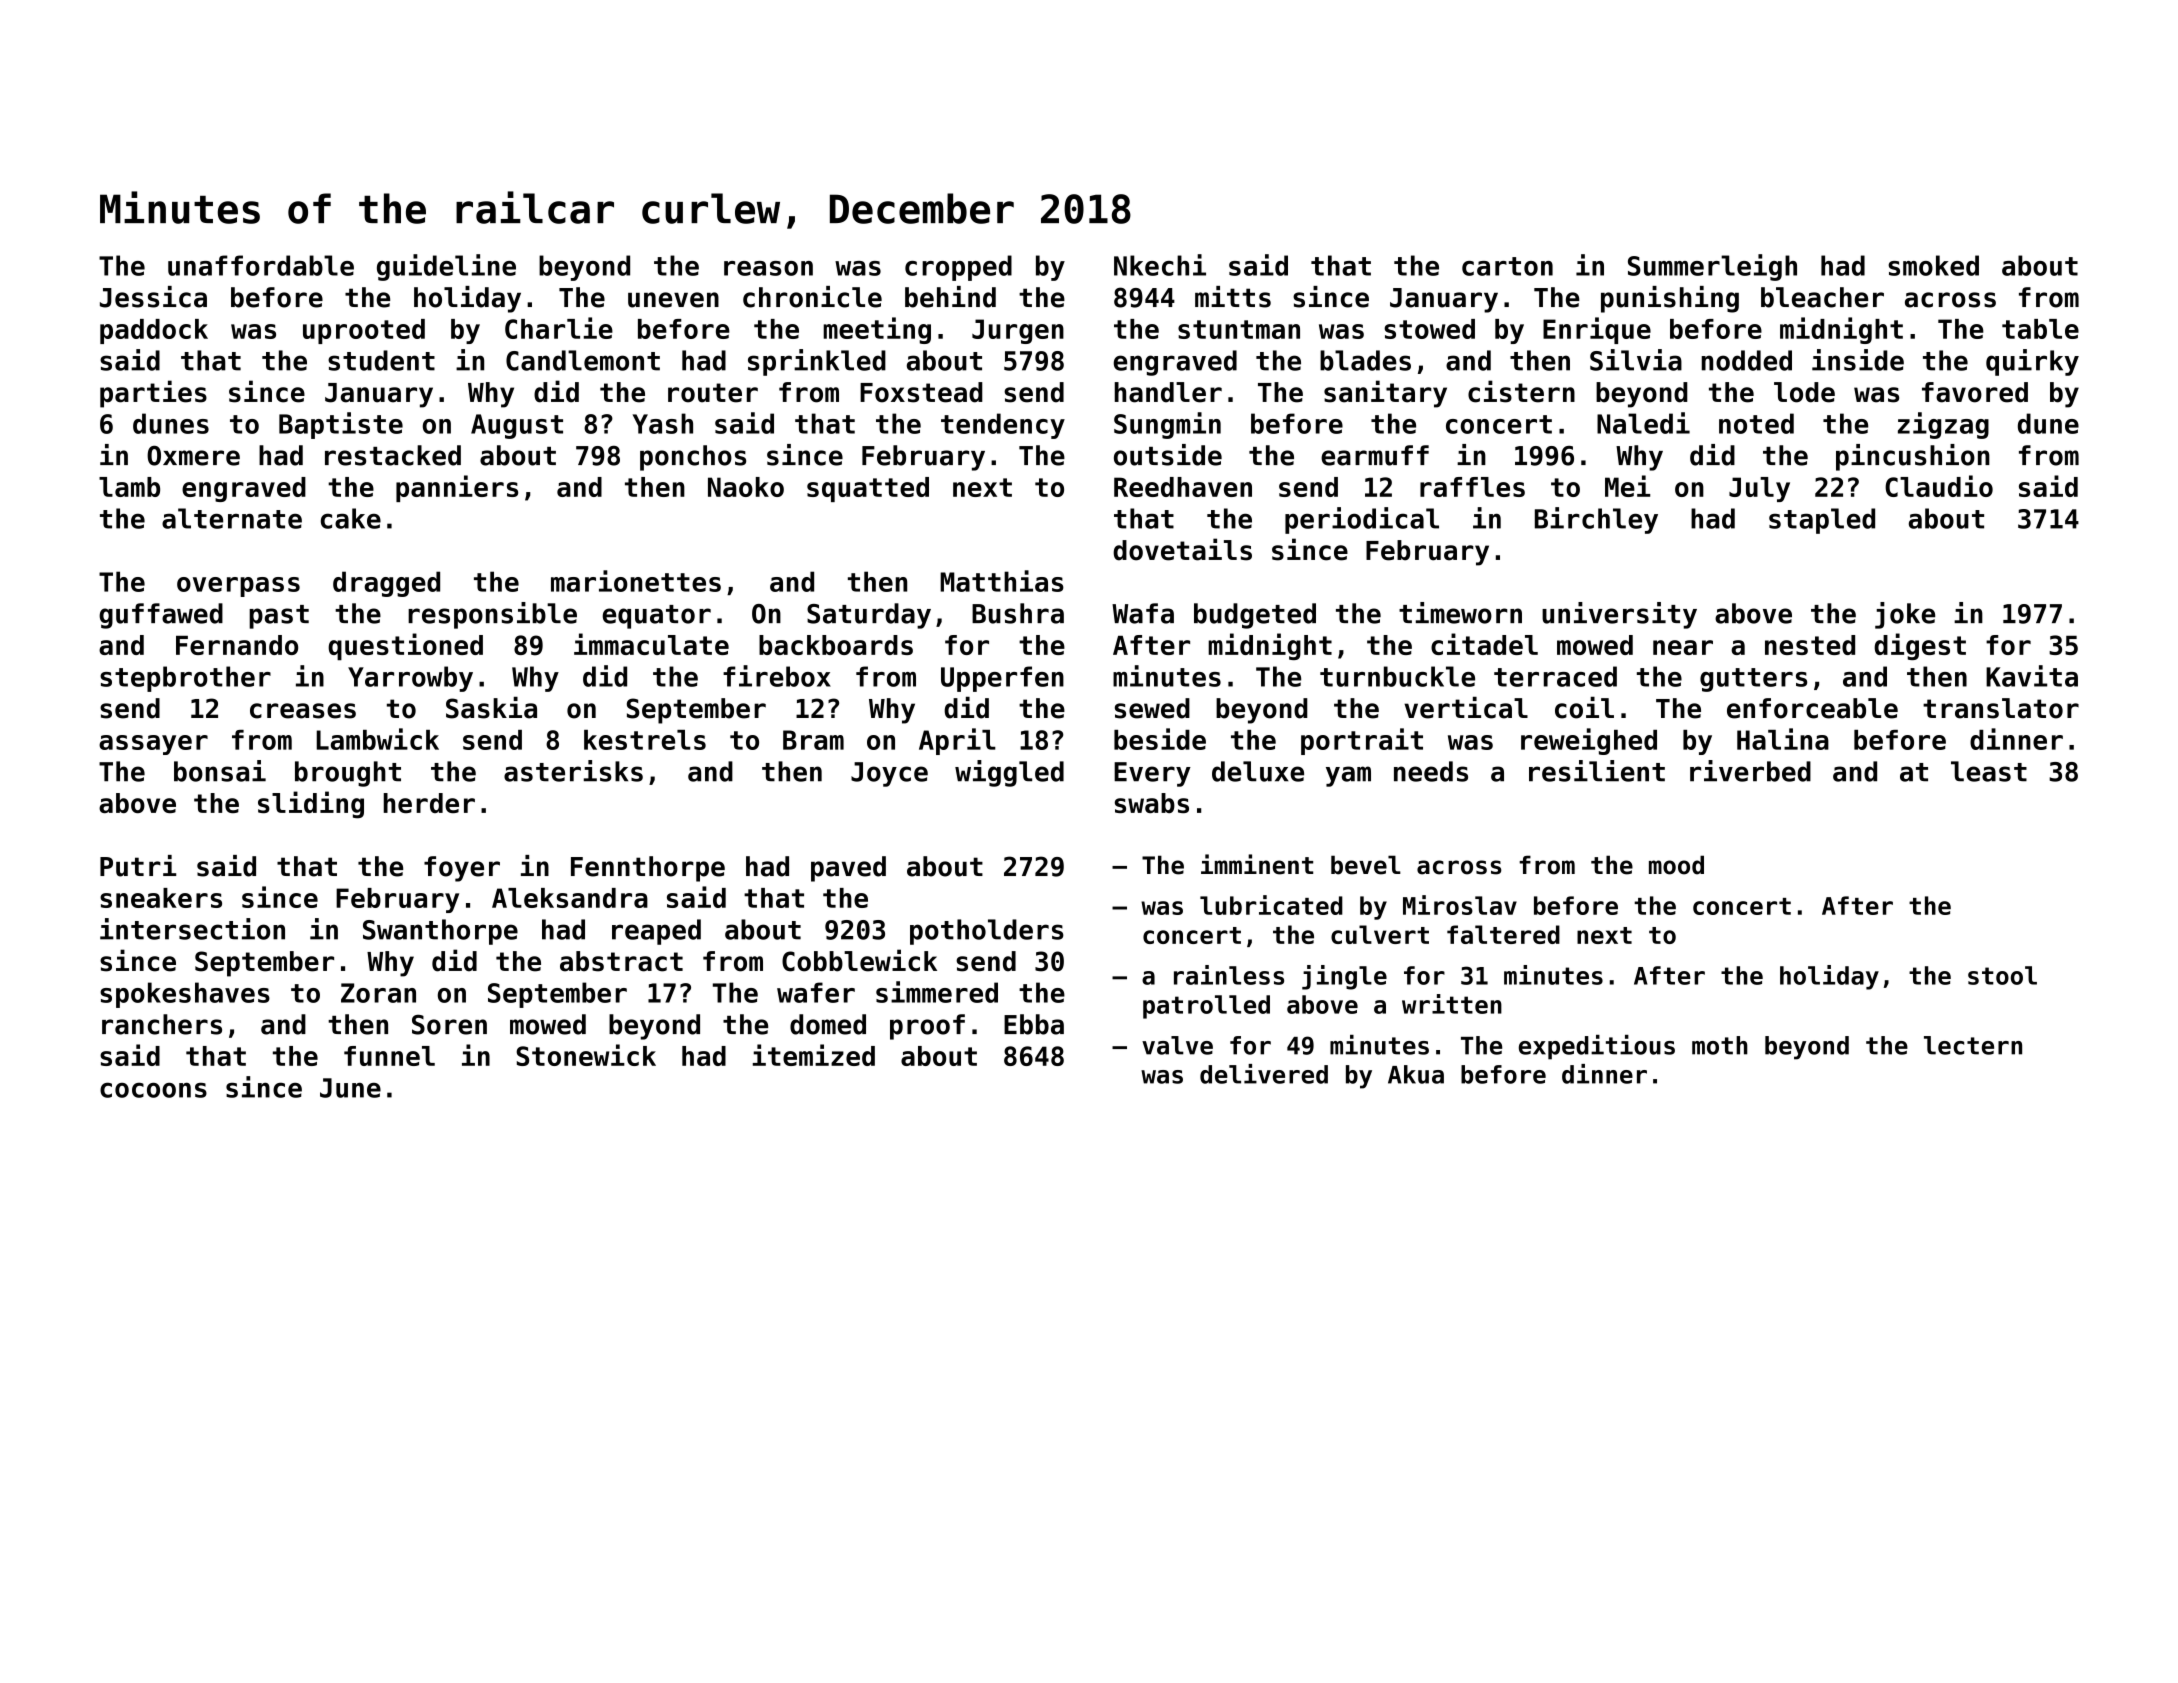  I want to click on smoked, so click(1933, 265).
